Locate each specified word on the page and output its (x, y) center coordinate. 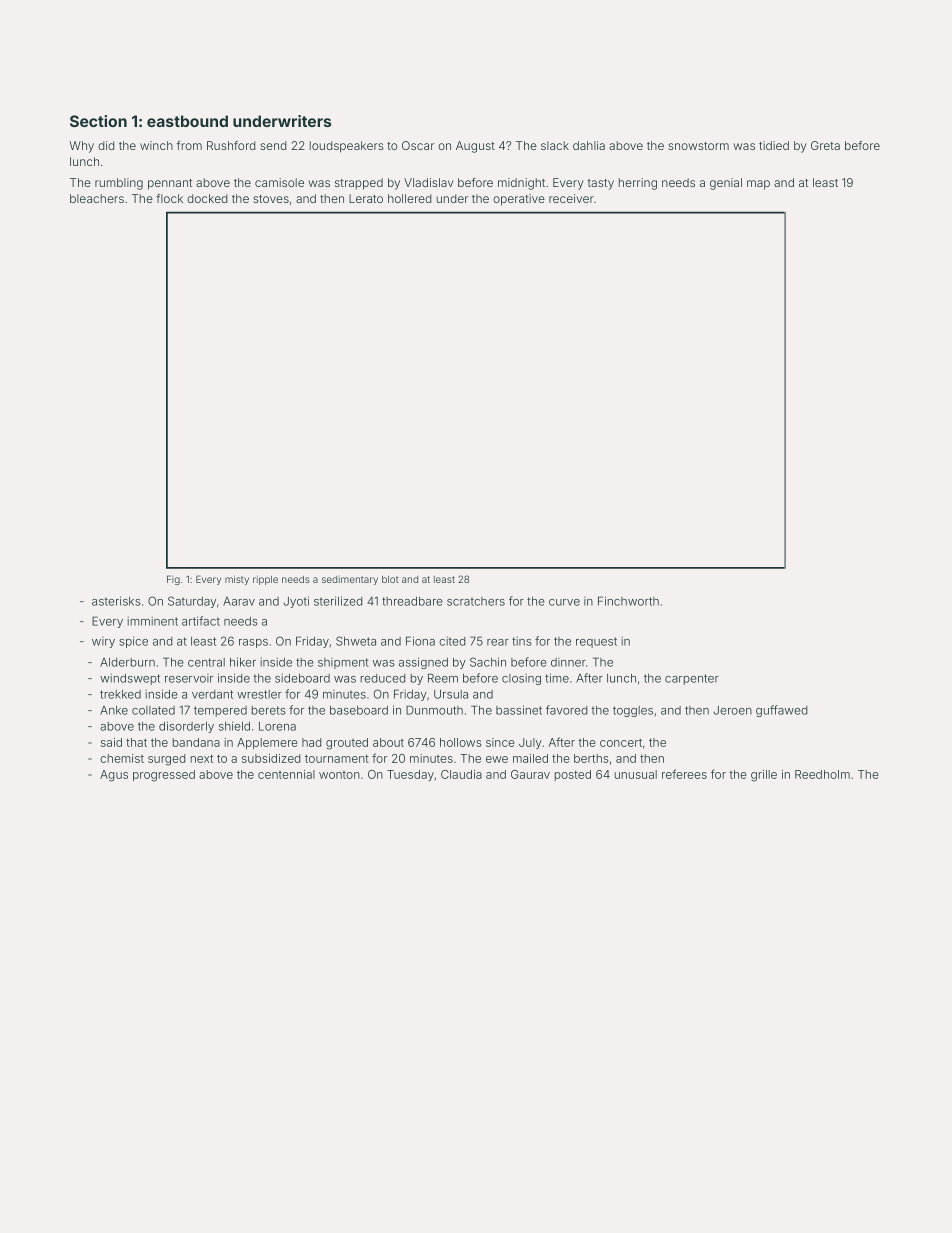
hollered (409, 198)
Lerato (366, 198)
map (758, 185)
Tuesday (410, 775)
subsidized (271, 758)
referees (684, 774)
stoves (271, 199)
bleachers (97, 198)
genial (726, 184)
